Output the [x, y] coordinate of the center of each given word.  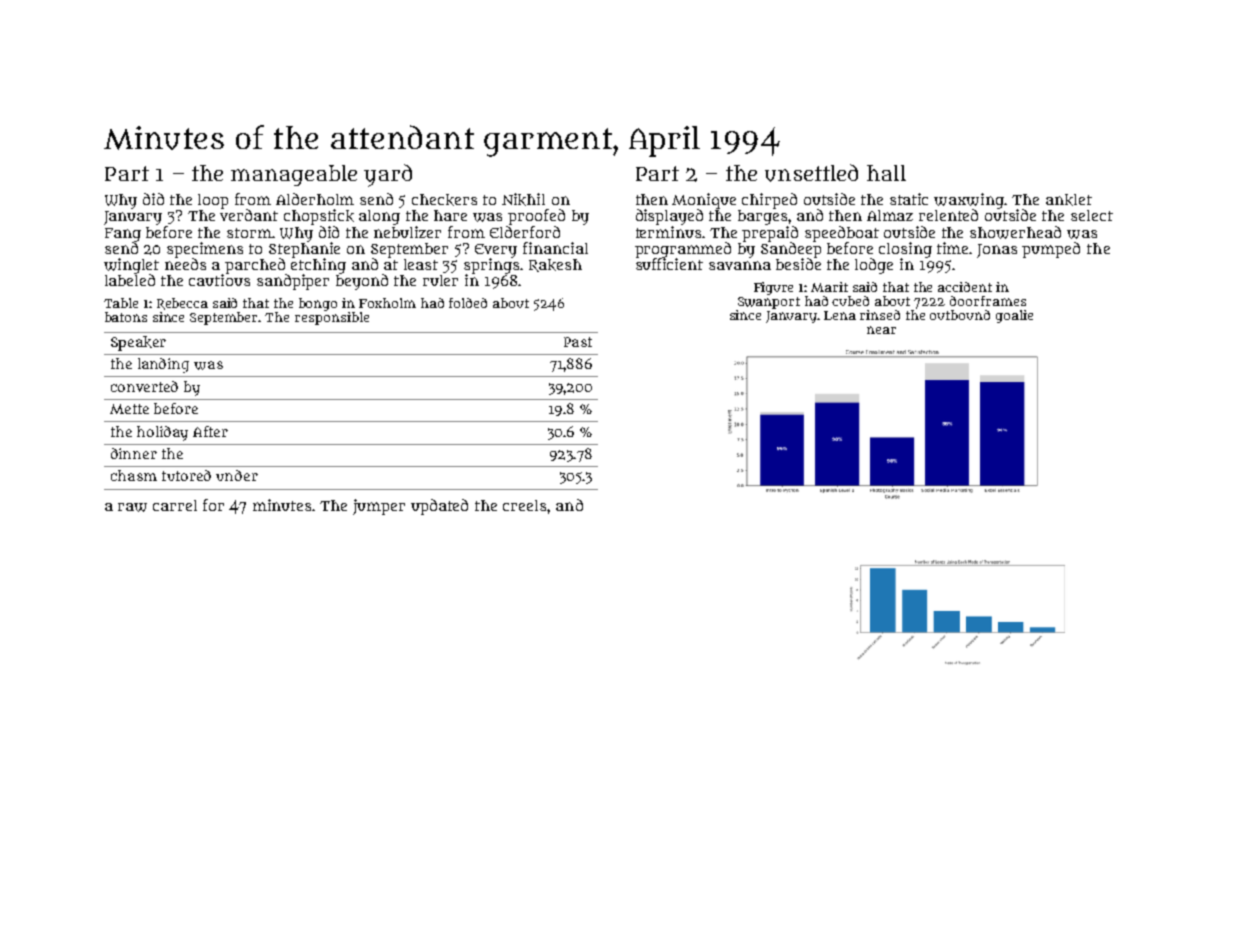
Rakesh [555, 265]
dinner [134, 453]
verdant [249, 215]
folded [468, 303]
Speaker [138, 343]
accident [965, 287]
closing [905, 250]
